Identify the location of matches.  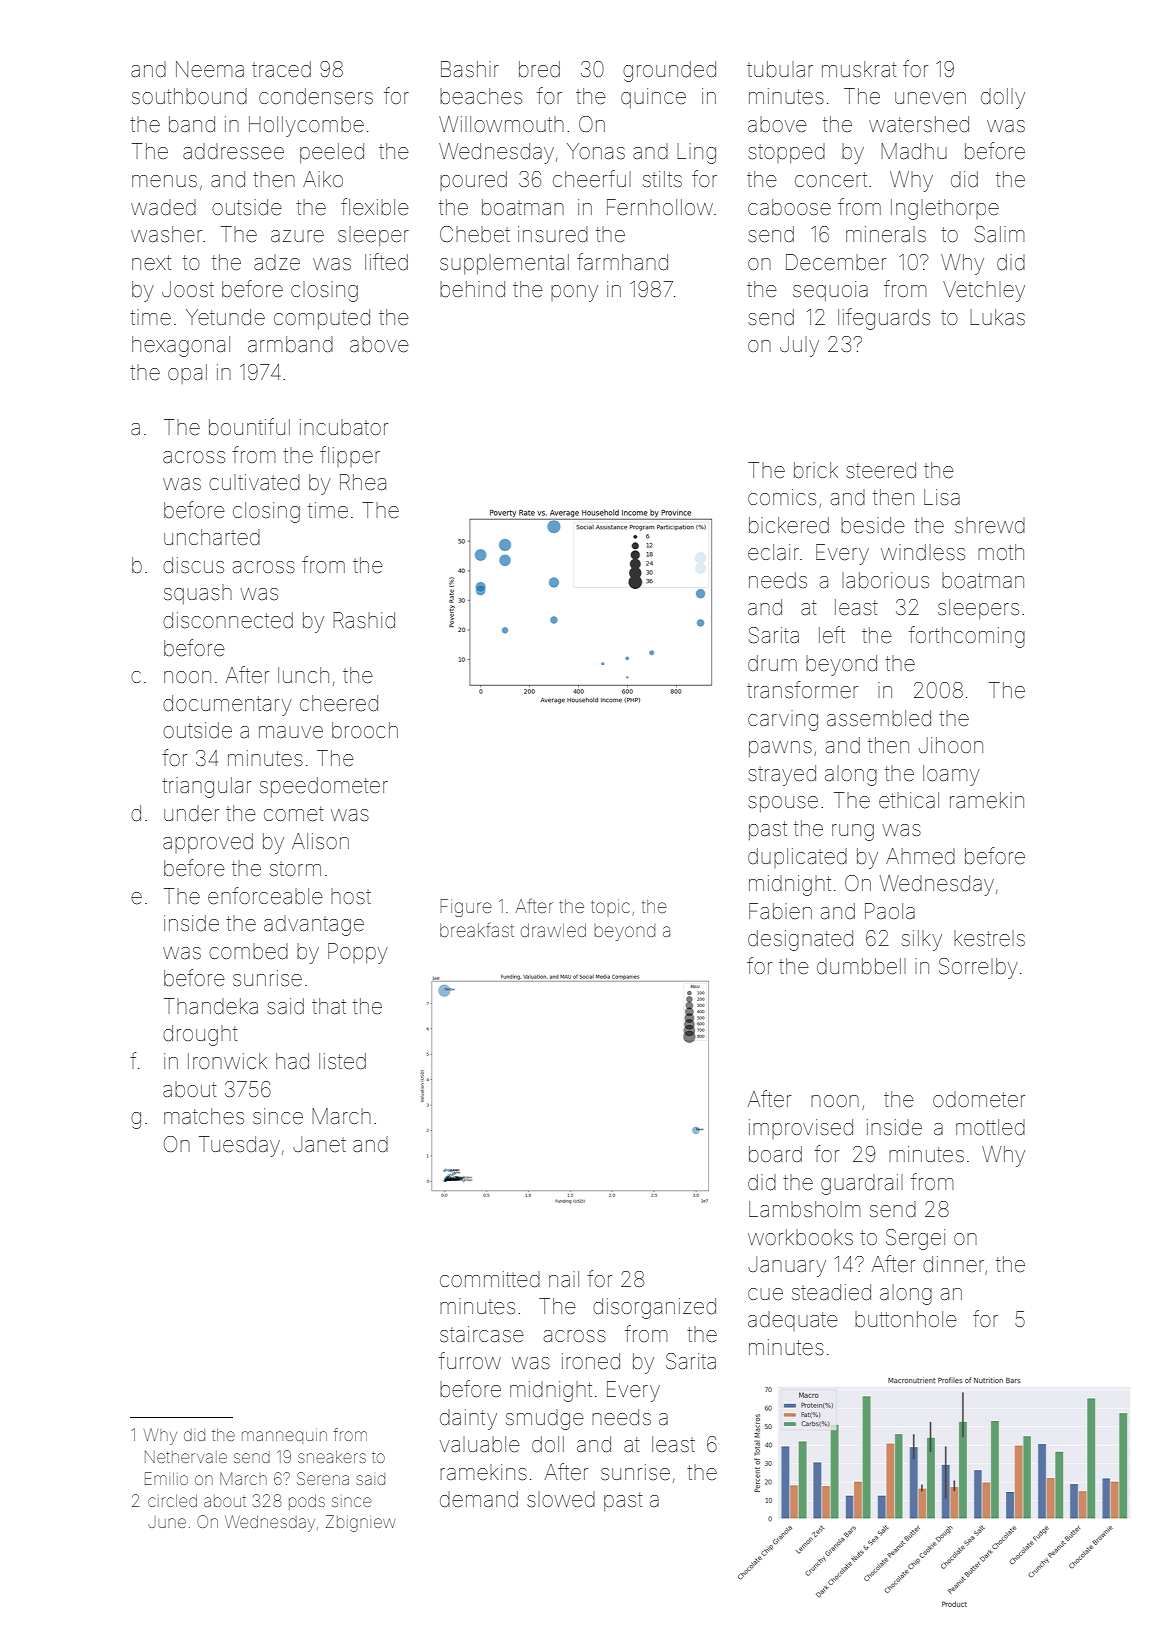
(204, 1116).
